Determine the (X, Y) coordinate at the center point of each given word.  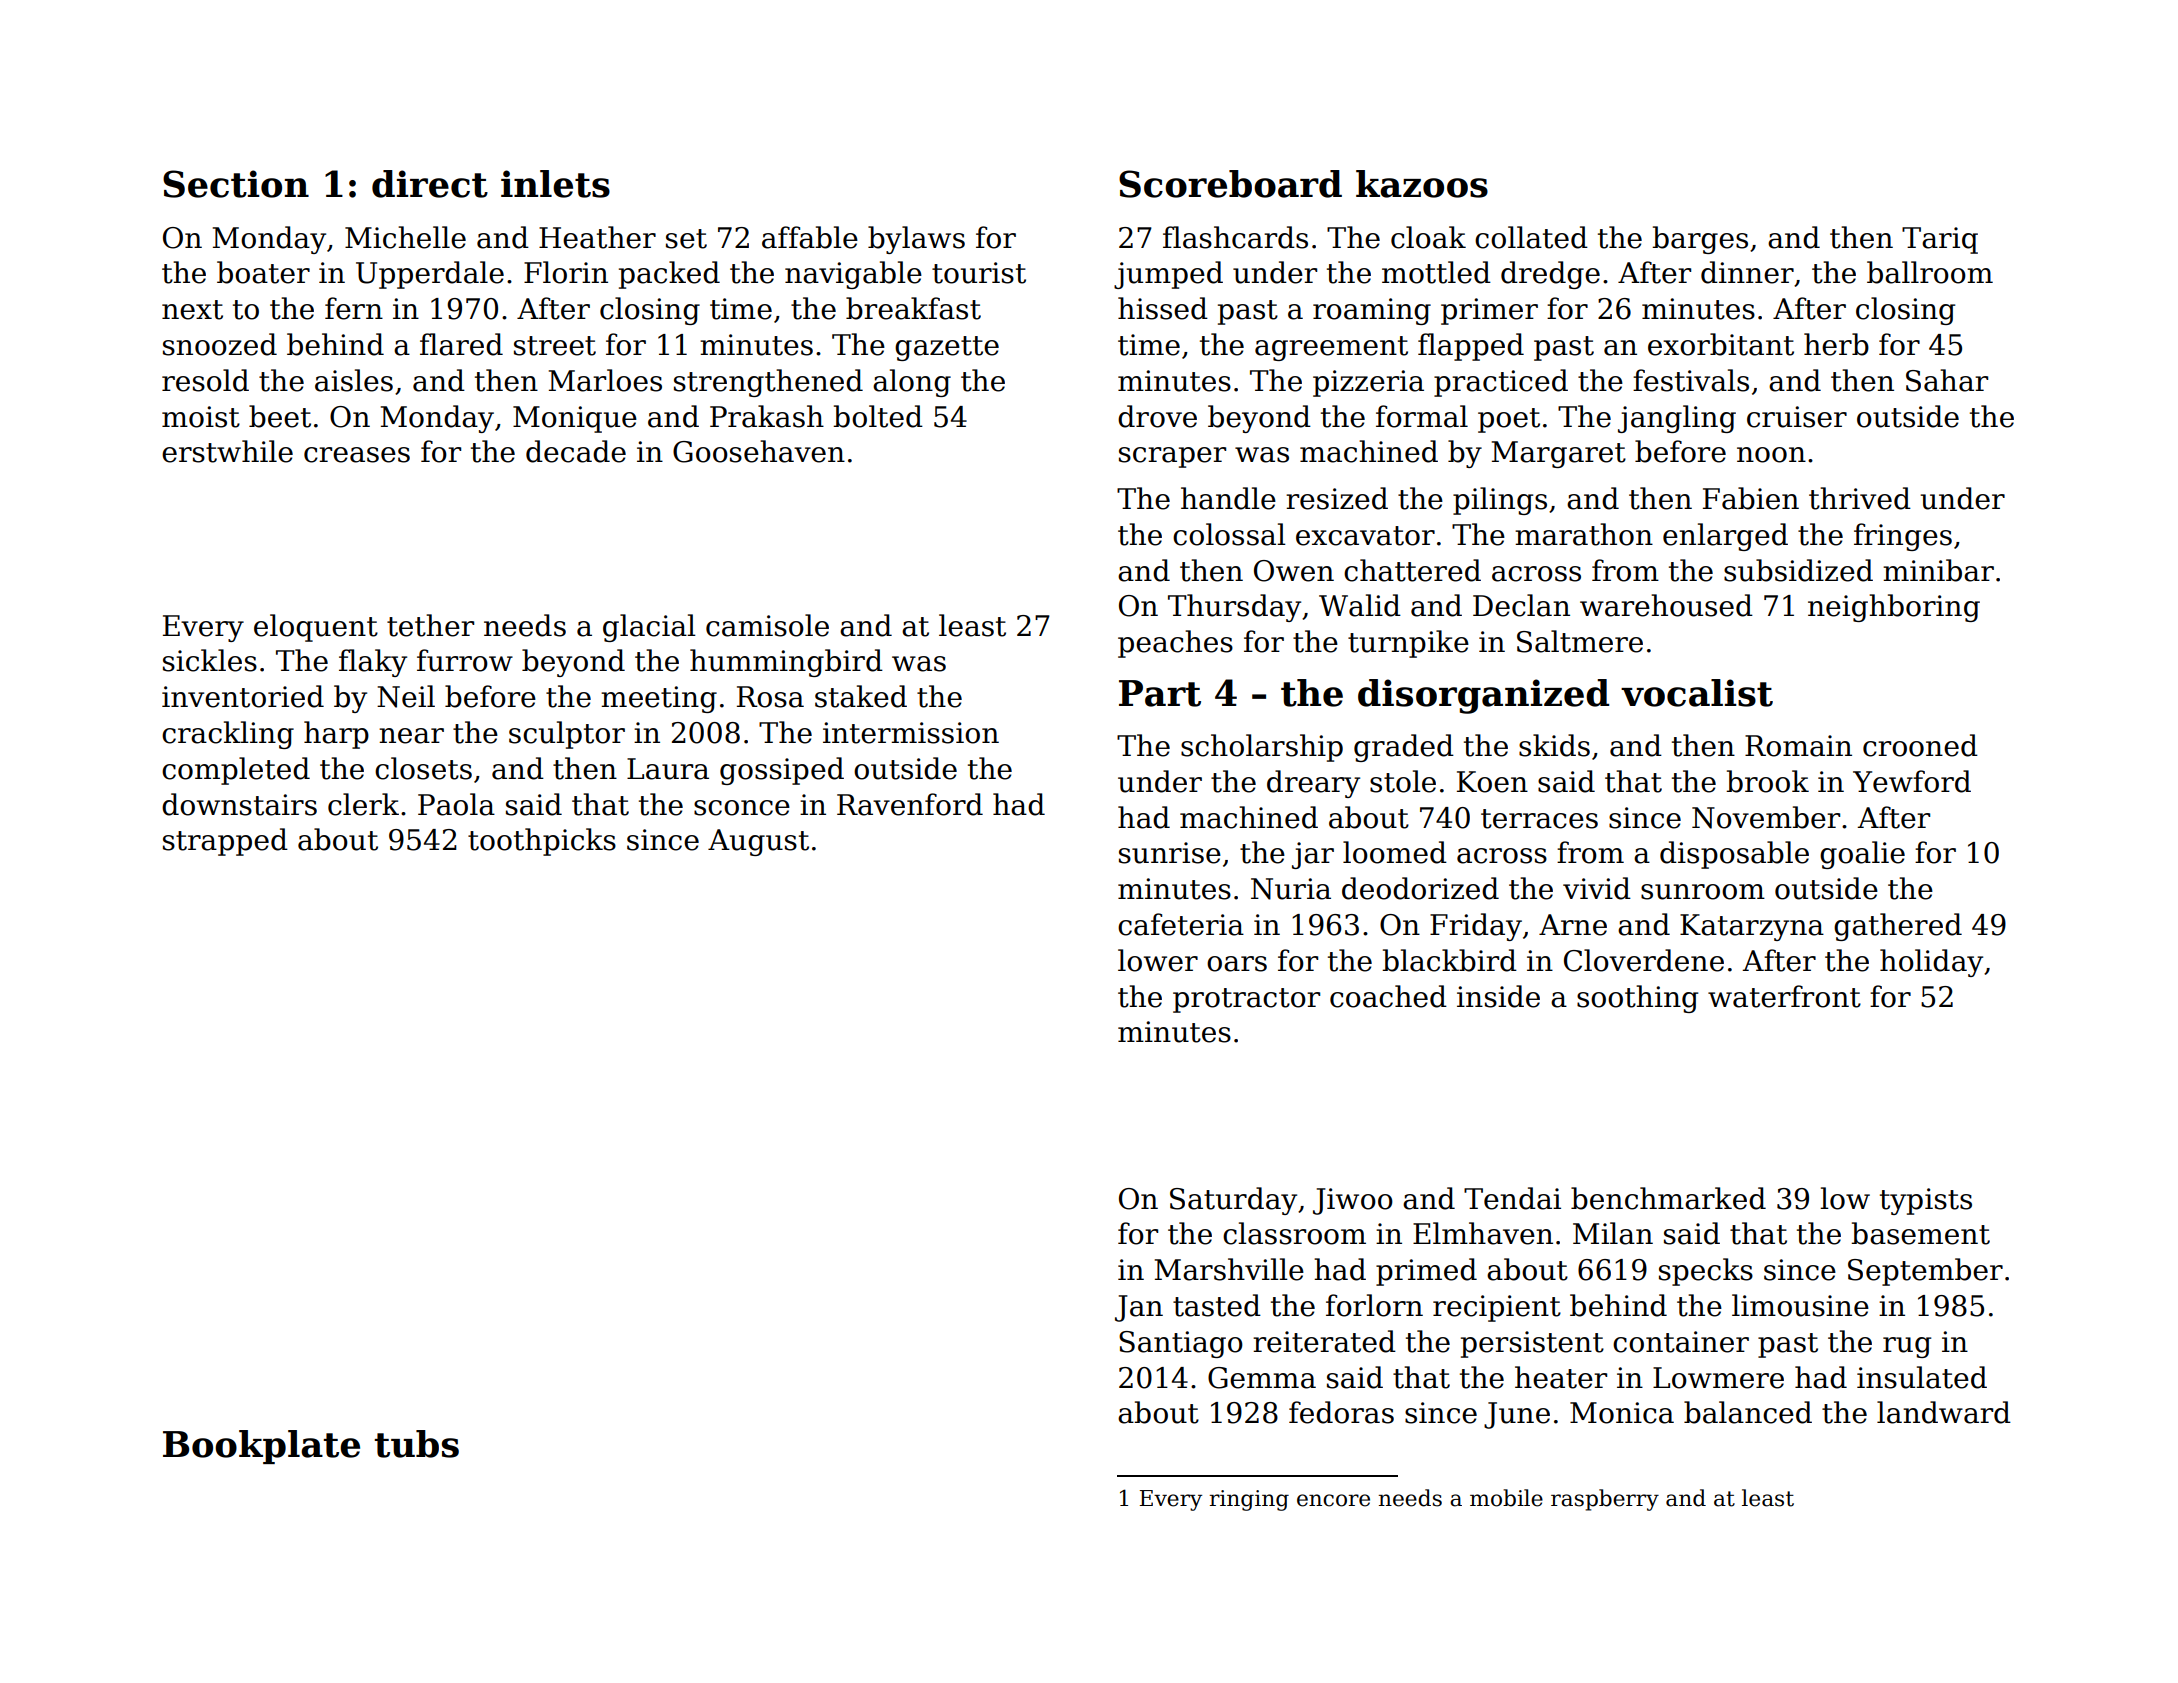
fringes (1903, 537)
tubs (417, 1444)
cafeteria (1181, 924)
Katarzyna (1752, 927)
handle (1228, 498)
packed (669, 275)
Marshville (1229, 1269)
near (411, 736)
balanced (1748, 1412)
